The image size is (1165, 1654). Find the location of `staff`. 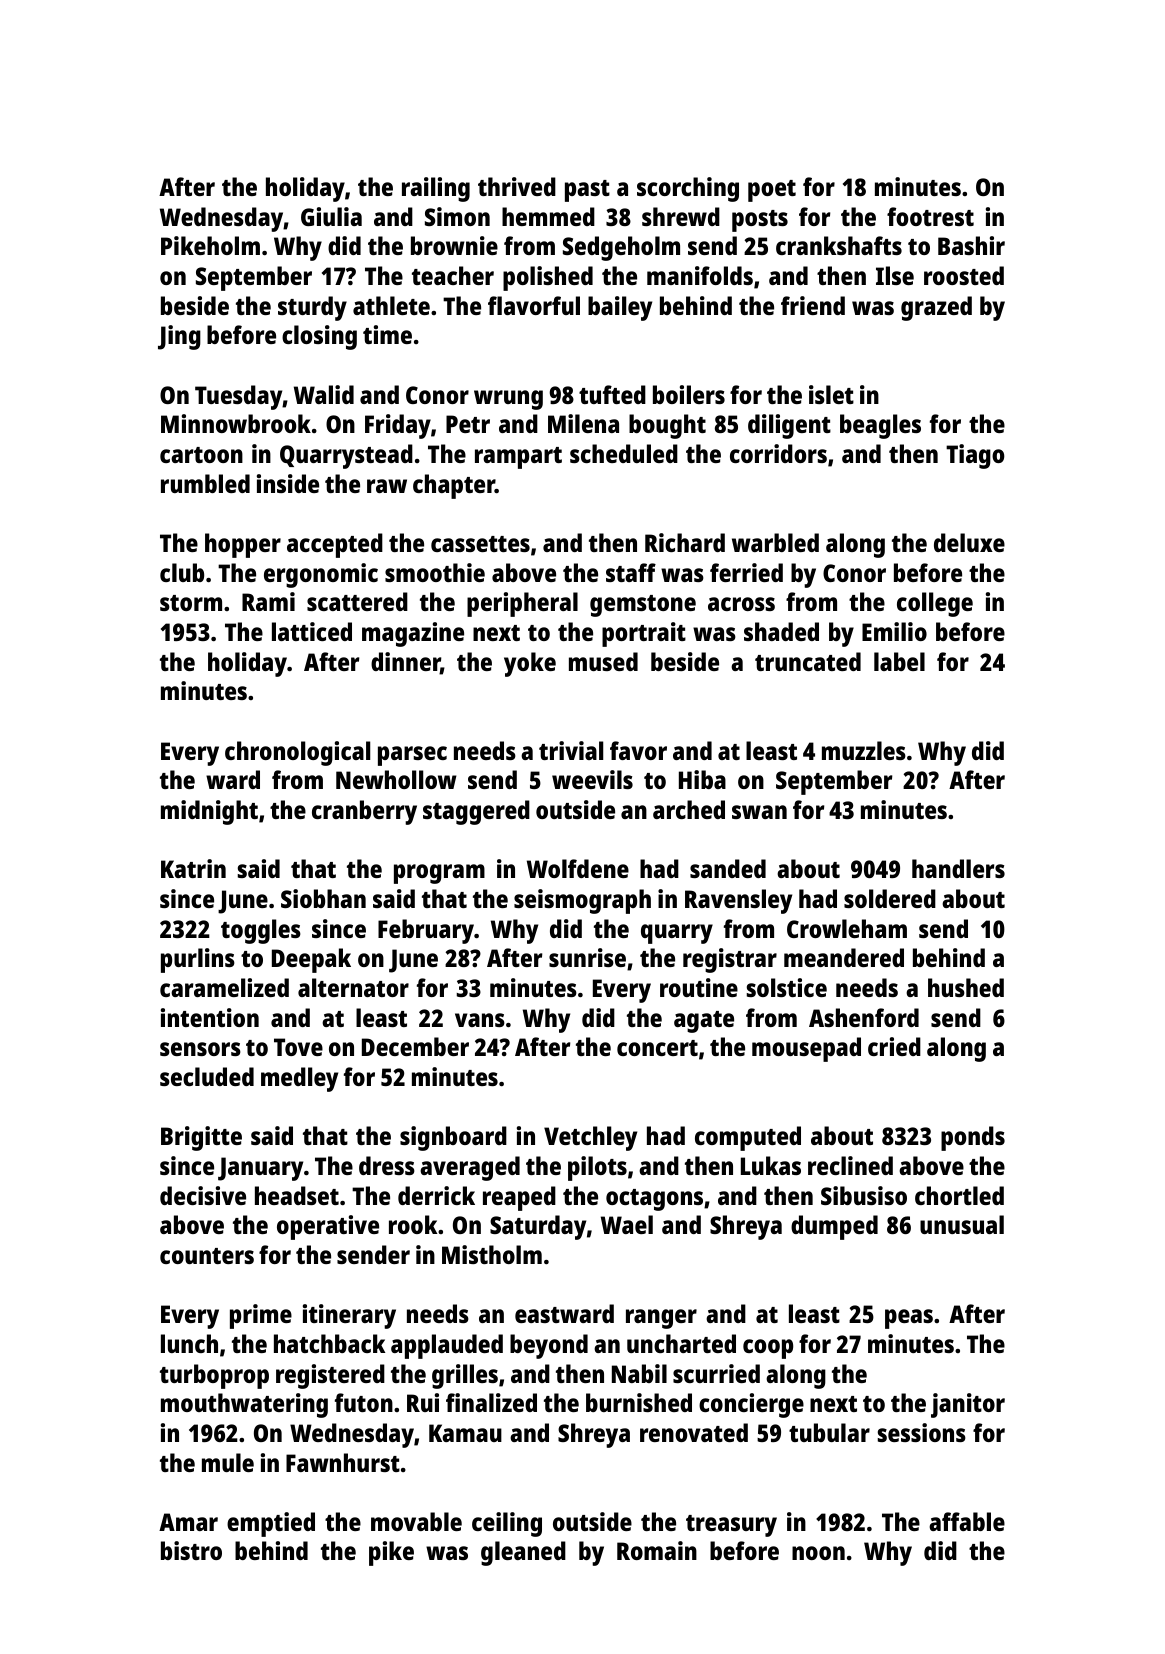

staff is located at coordinates (631, 572).
